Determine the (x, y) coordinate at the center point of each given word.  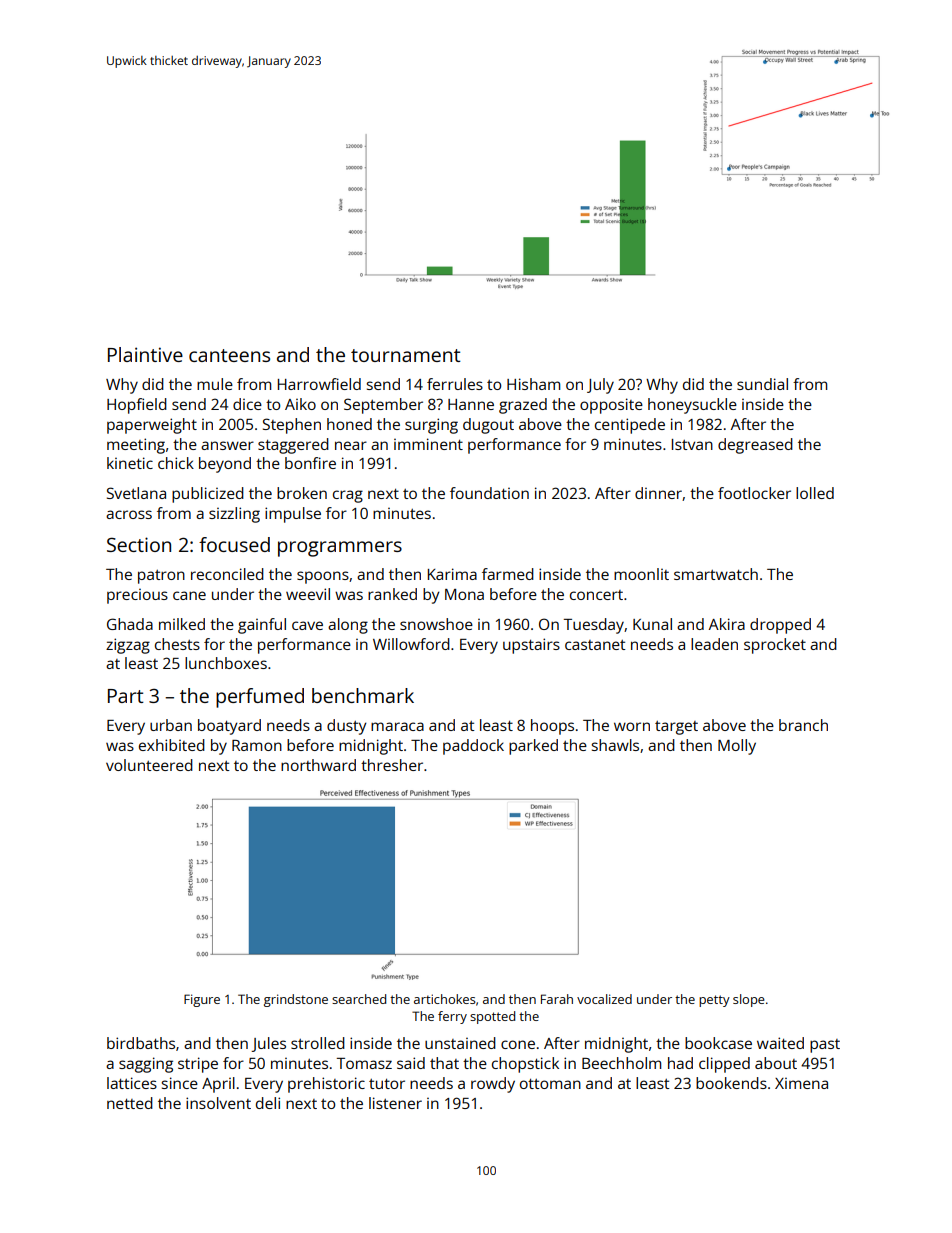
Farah (557, 999)
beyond (225, 465)
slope (749, 1000)
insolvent (218, 1103)
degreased (755, 446)
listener (395, 1103)
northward (318, 765)
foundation (489, 493)
